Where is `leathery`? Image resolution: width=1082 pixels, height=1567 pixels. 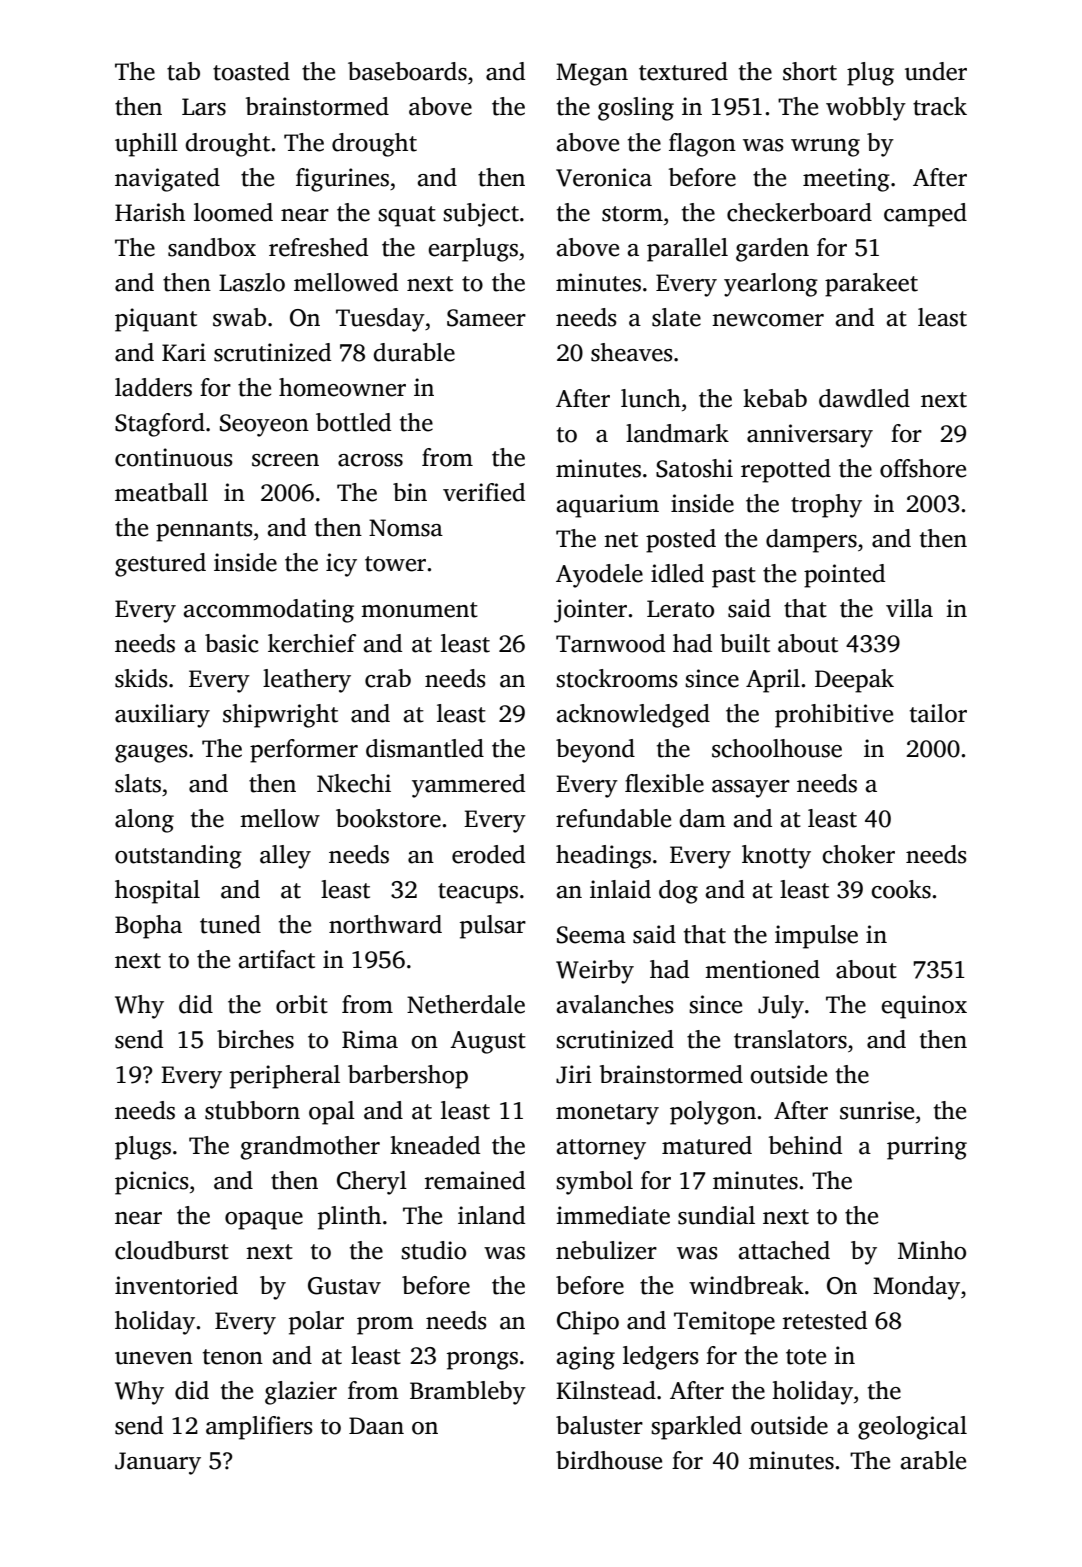
leathery is located at coordinates (307, 681).
